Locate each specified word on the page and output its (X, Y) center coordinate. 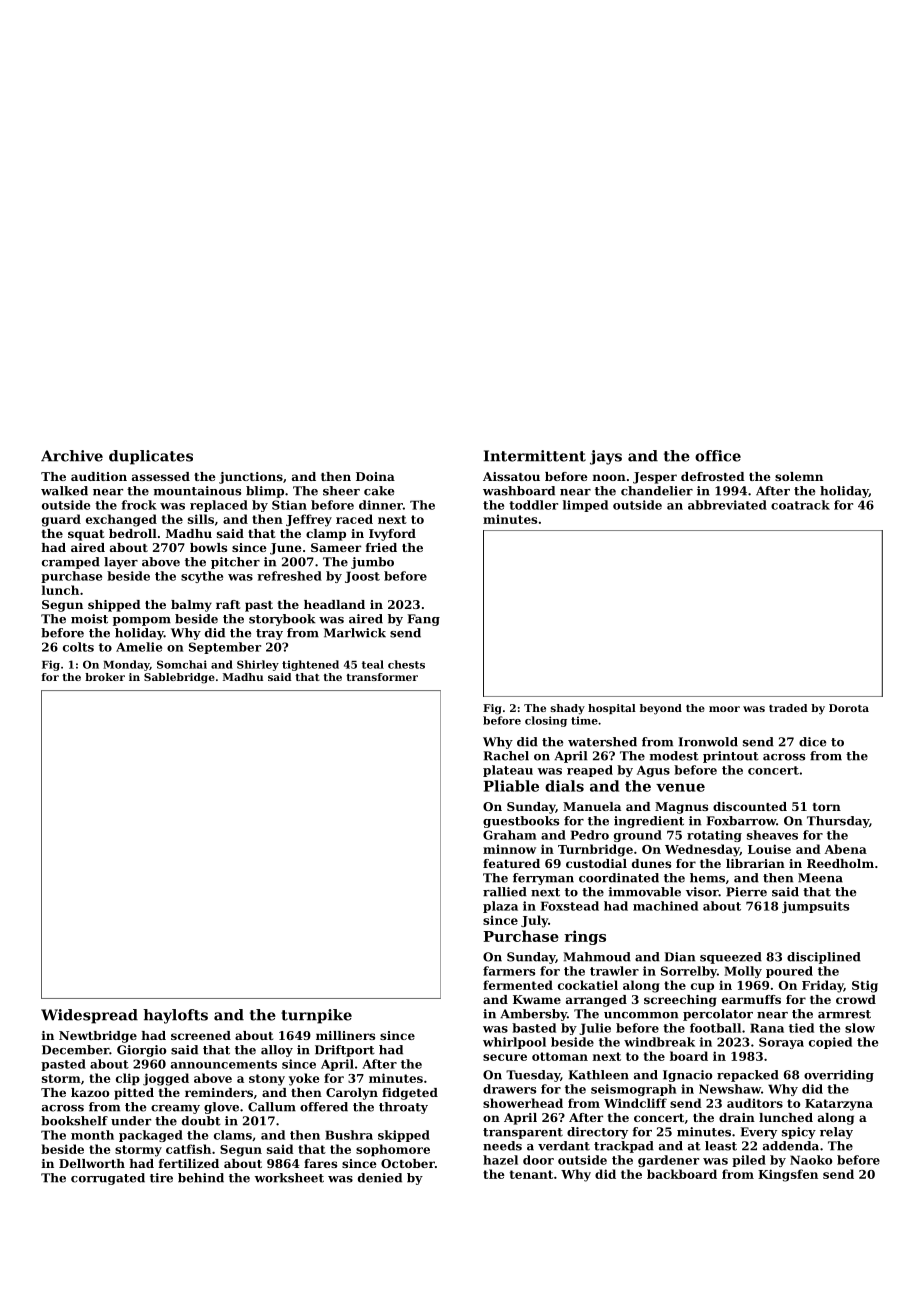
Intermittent (535, 456)
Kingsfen (788, 1175)
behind (201, 1178)
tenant (531, 1174)
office (718, 456)
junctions (251, 478)
